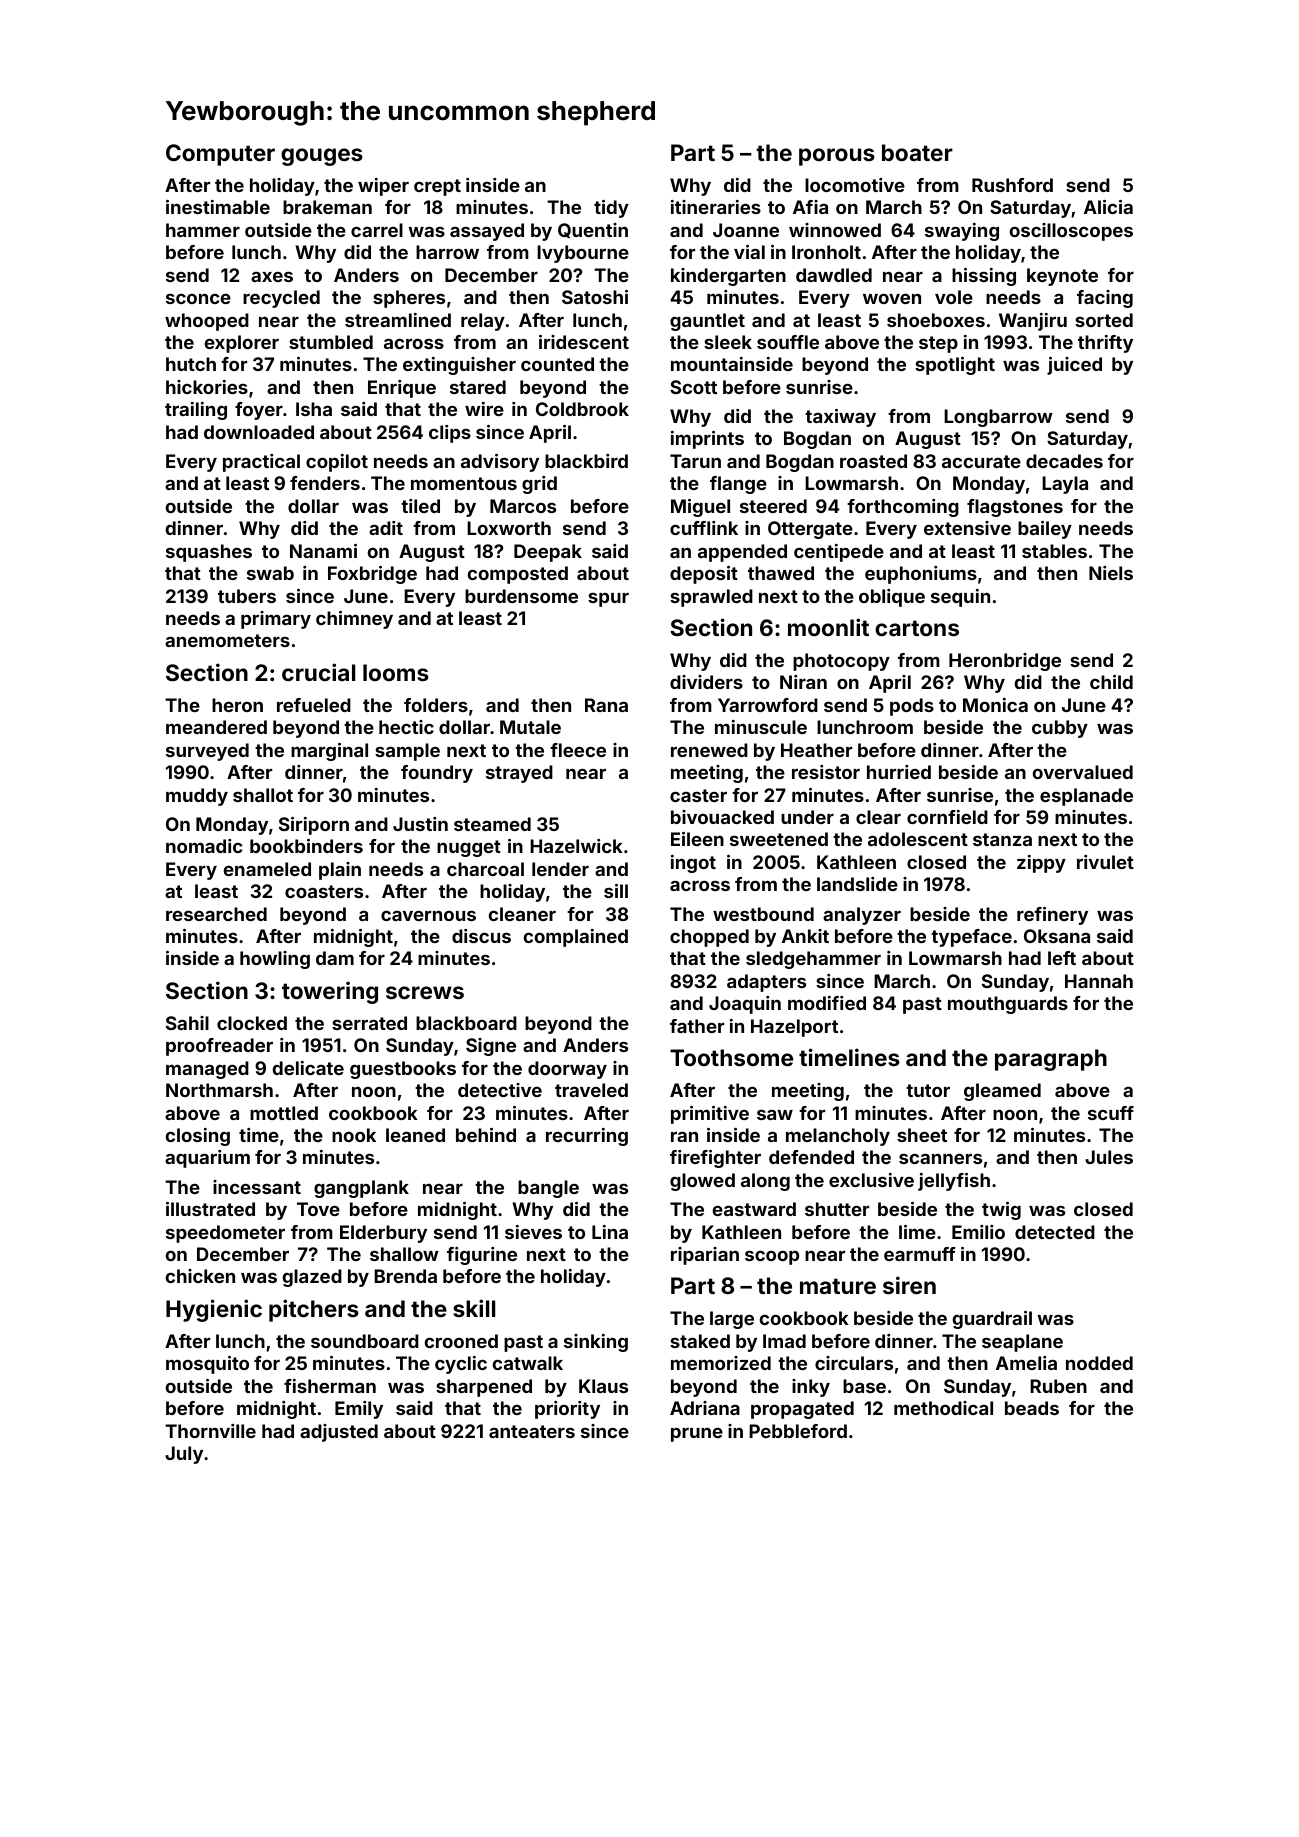 The height and width of the document is (1837, 1299). Describe the element at coordinates (940, 1159) in the document. I see `scanners` at that location.
